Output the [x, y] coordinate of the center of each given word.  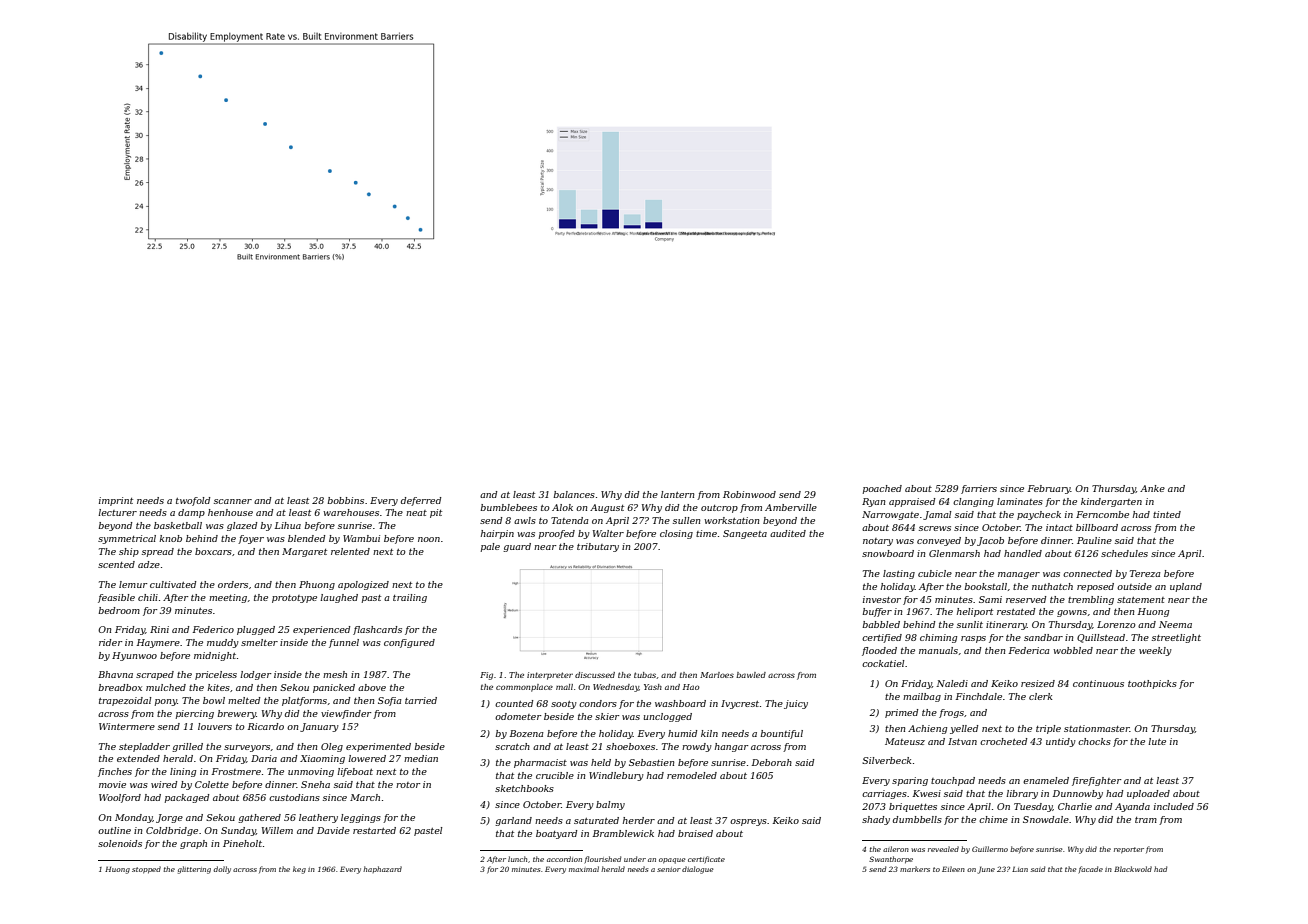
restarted [374, 830]
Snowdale [1046, 819]
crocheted [1003, 741]
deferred [421, 501]
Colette [212, 784]
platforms [304, 701]
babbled [881, 624]
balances [574, 494]
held [601, 762]
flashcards [377, 630]
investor [882, 599]
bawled [751, 675]
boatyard [556, 834]
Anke [1152, 488]
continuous [1098, 683]
